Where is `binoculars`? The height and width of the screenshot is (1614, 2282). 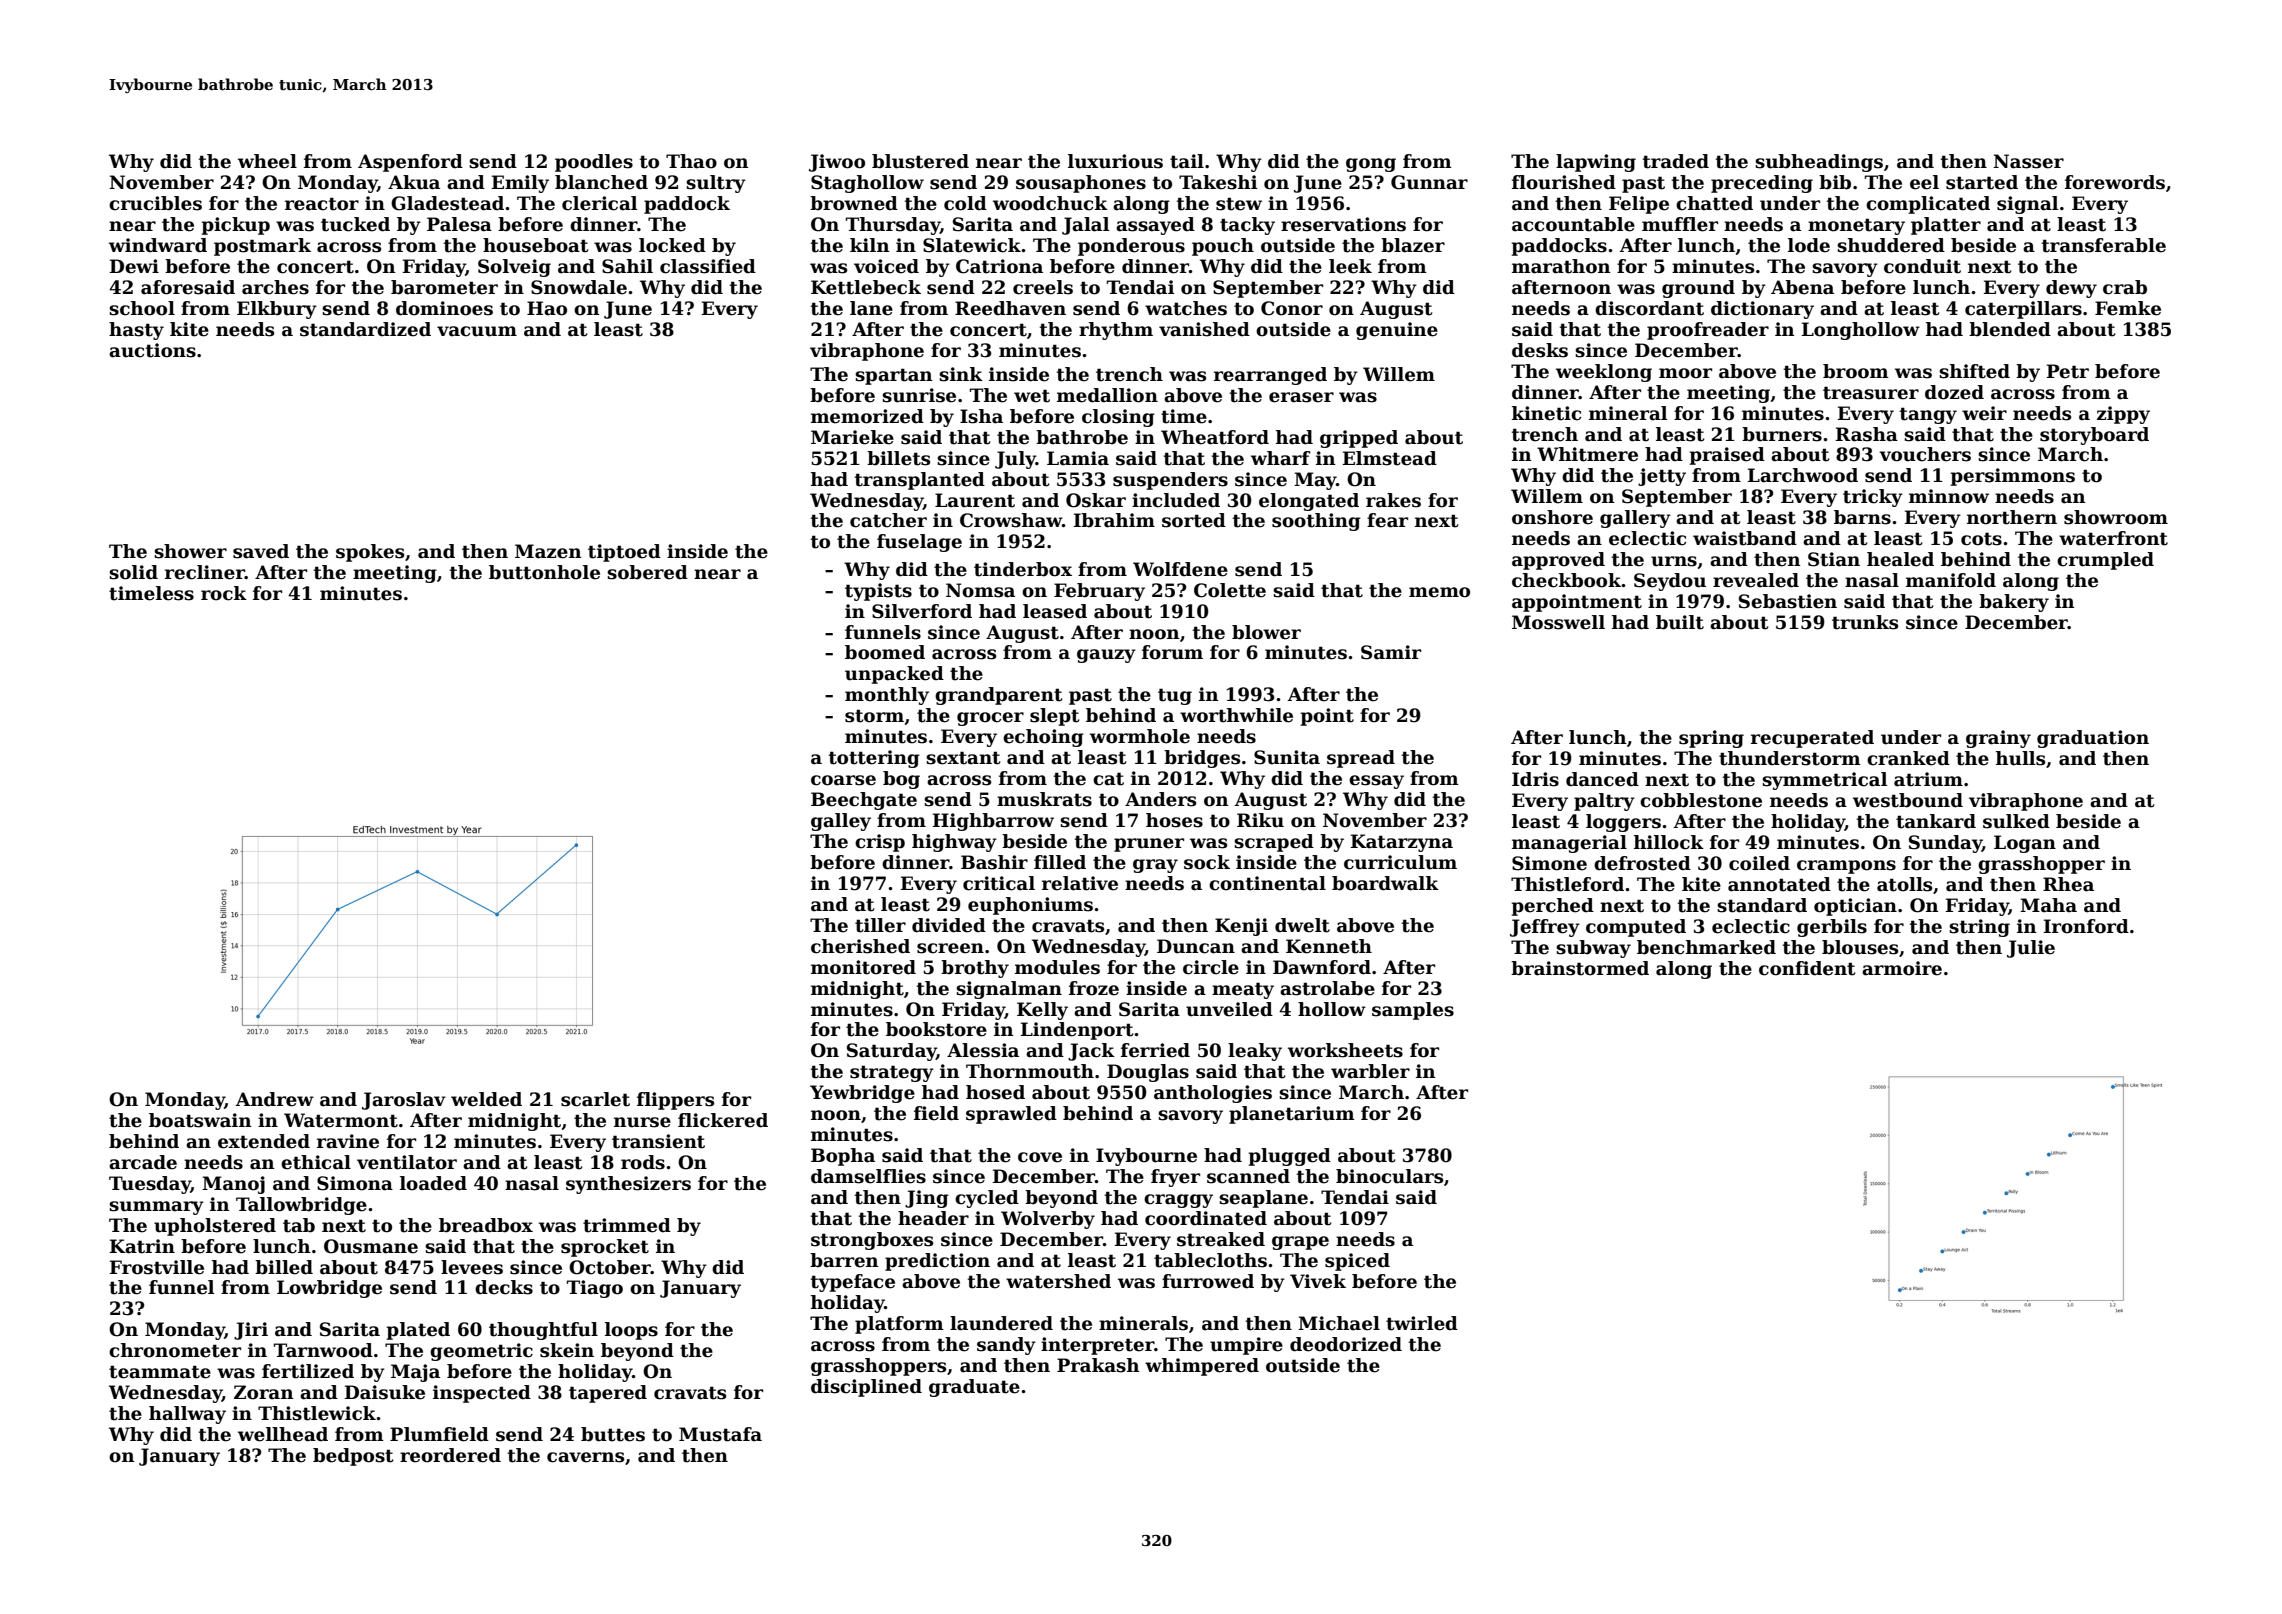
binoculars is located at coordinates (1389, 1176).
